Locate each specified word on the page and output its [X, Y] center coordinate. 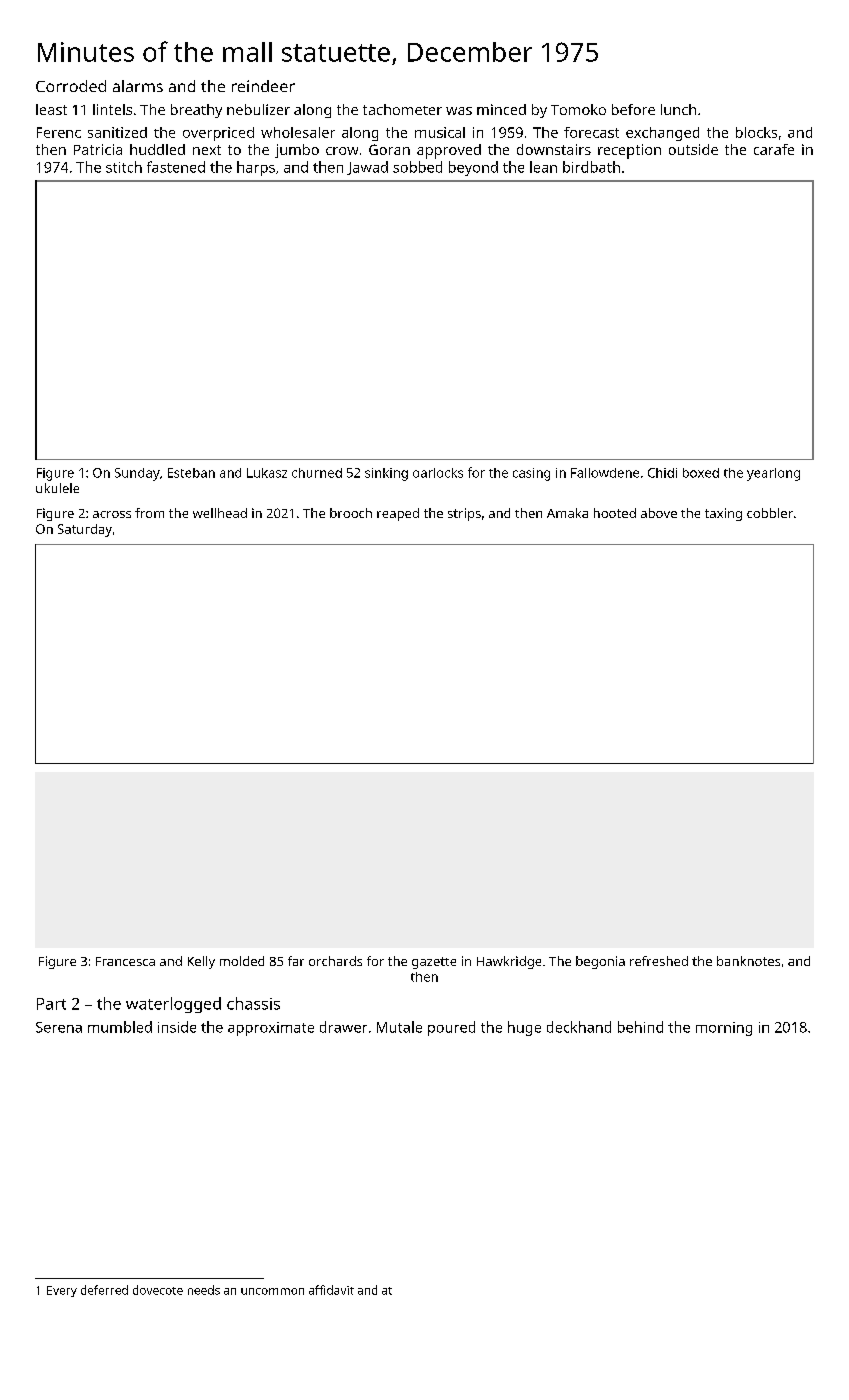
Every [62, 1291]
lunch [678, 109]
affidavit [331, 1290]
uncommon [272, 1291]
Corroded [71, 86]
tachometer [402, 109]
